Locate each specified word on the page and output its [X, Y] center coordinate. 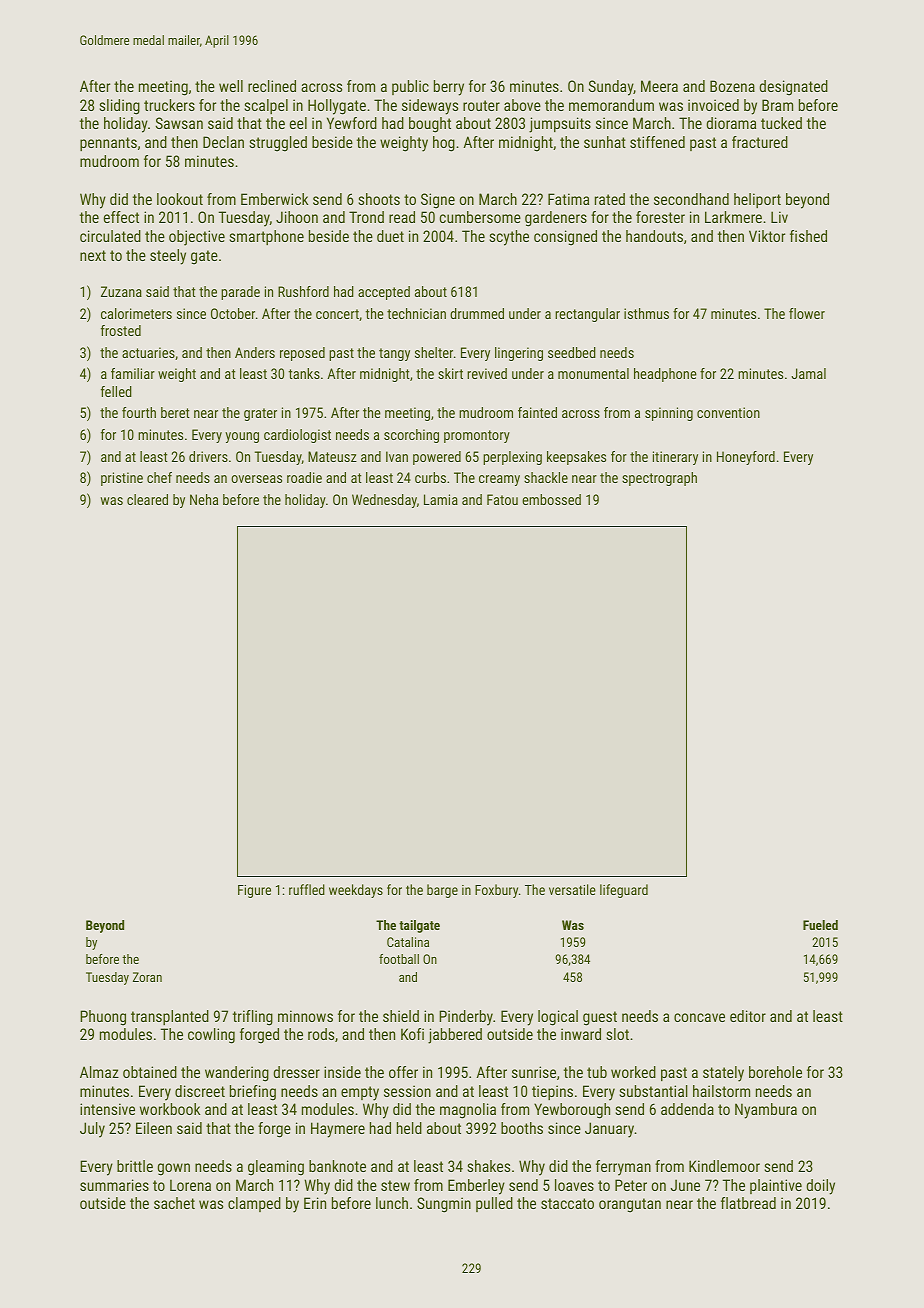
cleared [147, 499]
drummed [477, 313]
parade [240, 293]
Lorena [190, 1185]
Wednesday [384, 501]
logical [558, 1018]
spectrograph [659, 479]
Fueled [820, 925]
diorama [731, 123]
